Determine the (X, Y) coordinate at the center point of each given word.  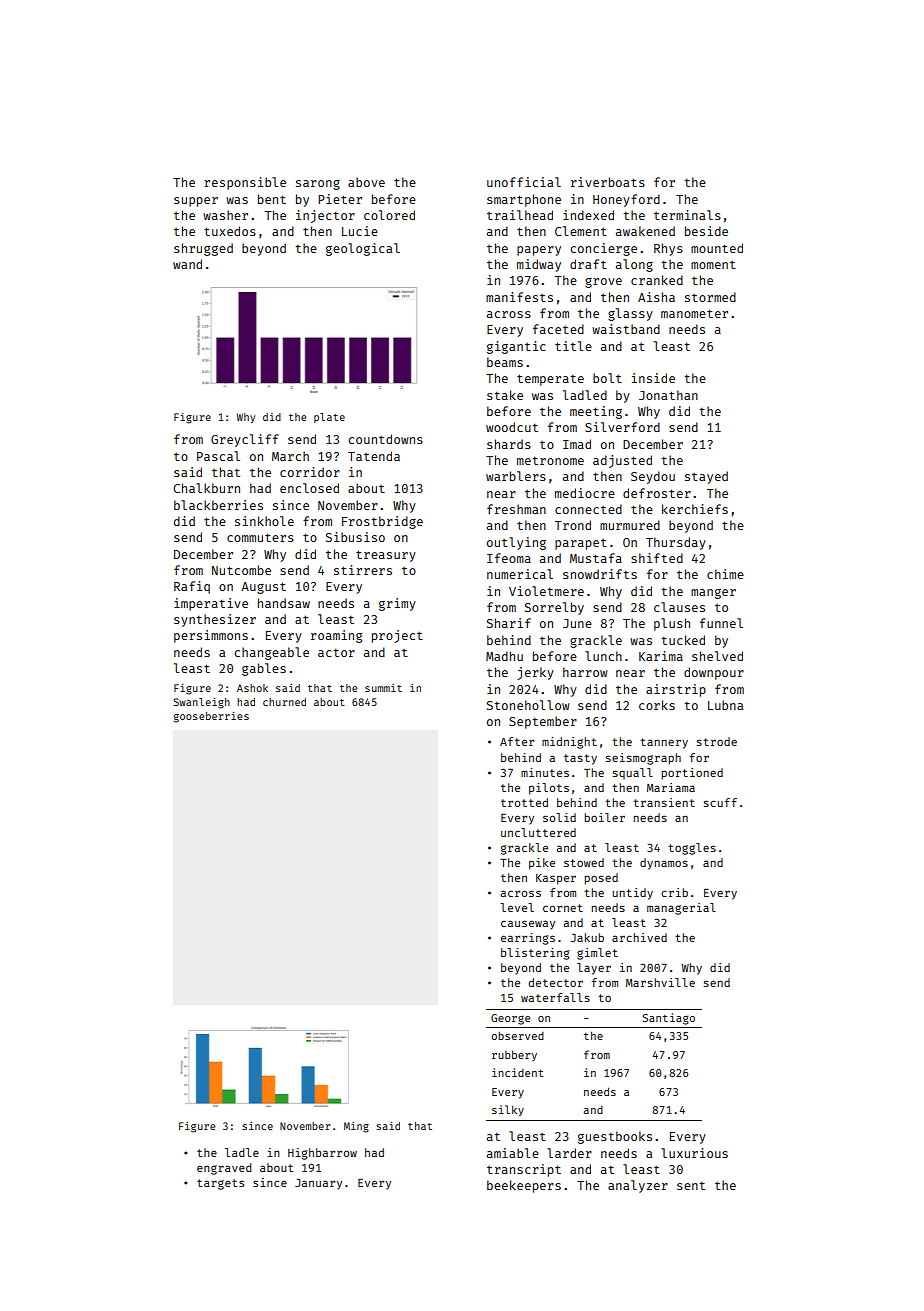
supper (196, 202)
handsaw (284, 603)
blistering (535, 954)
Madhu (504, 656)
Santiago (669, 1019)
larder (569, 1153)
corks (657, 705)
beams (505, 362)
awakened (645, 231)
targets (220, 1184)
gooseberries (211, 717)
